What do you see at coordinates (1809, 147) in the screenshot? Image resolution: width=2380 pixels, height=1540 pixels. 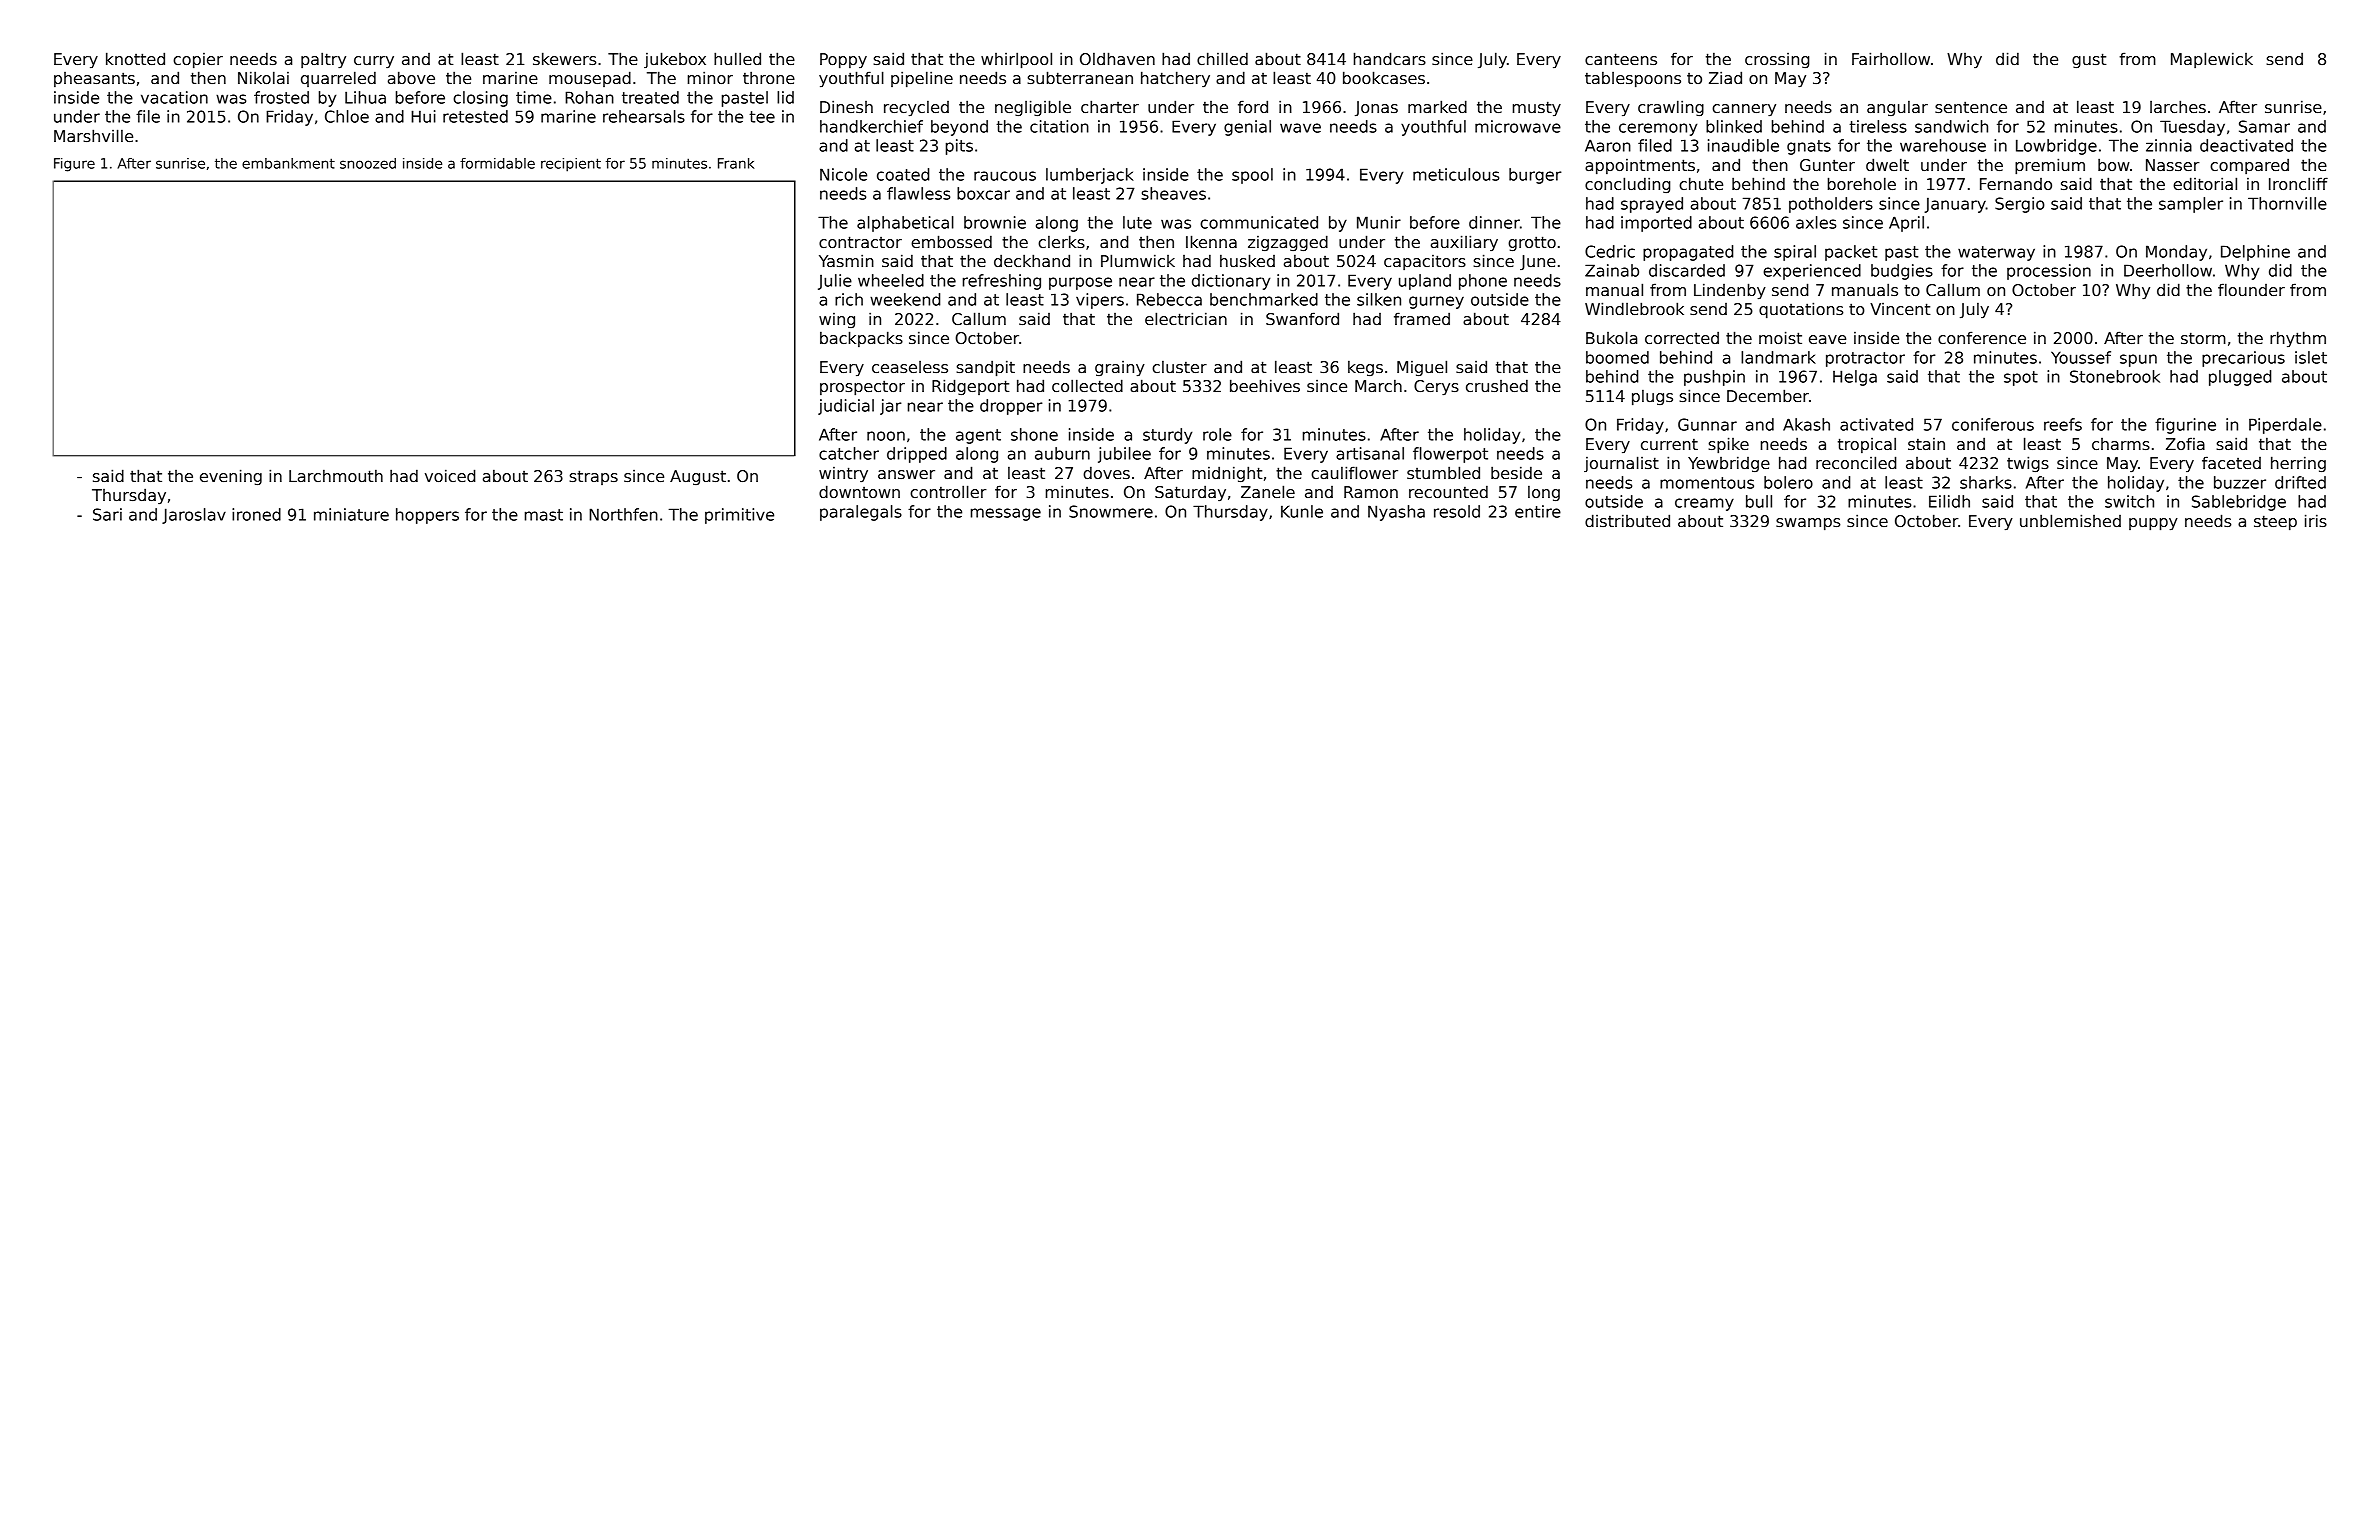 I see `gnats` at bounding box center [1809, 147].
